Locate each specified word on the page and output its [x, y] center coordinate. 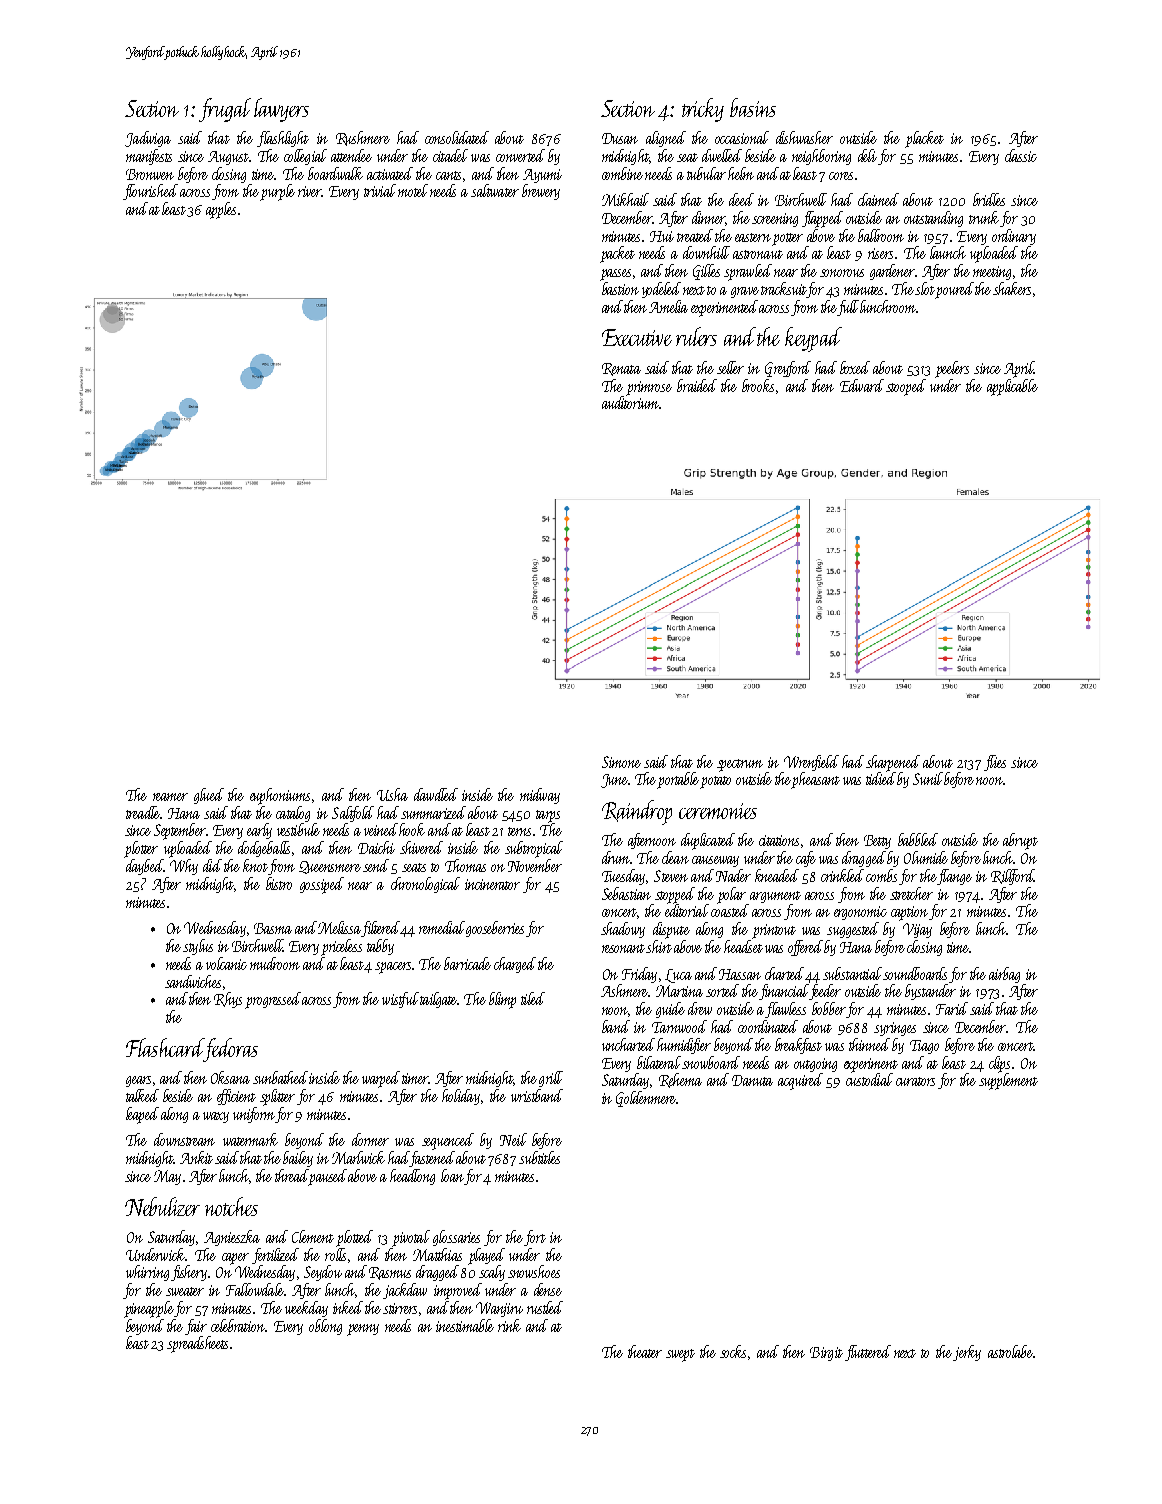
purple [277, 192]
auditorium [630, 402]
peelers [952, 369]
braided [697, 385]
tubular [706, 173]
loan [452, 1175]
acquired [800, 1081]
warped [381, 1079]
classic [1021, 155]
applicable [1012, 387]
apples [221, 210]
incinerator [492, 884]
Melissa [339, 927]
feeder [825, 992]
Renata [621, 369]
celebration [238, 1325]
